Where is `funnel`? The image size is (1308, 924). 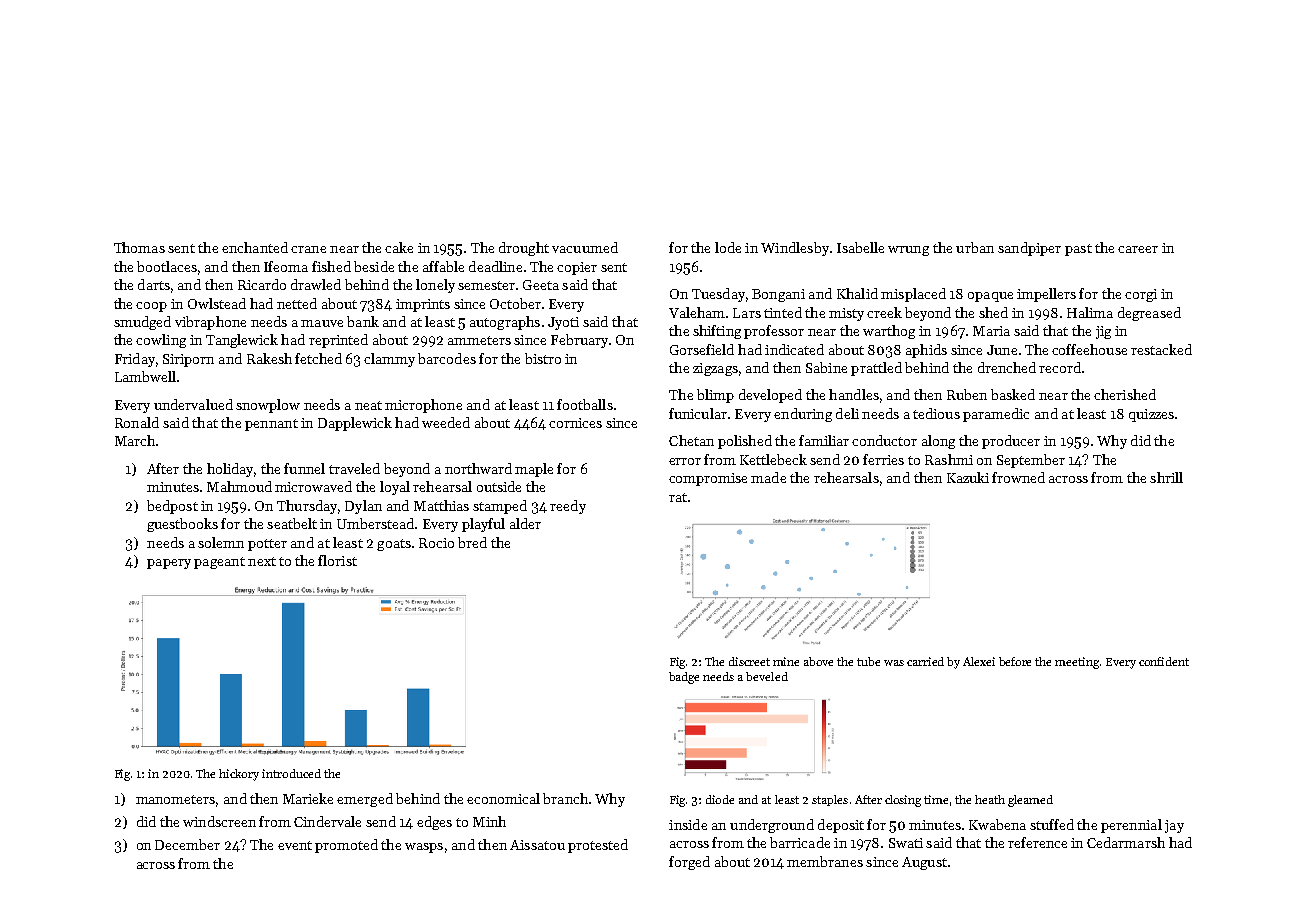
funnel is located at coordinates (304, 468).
